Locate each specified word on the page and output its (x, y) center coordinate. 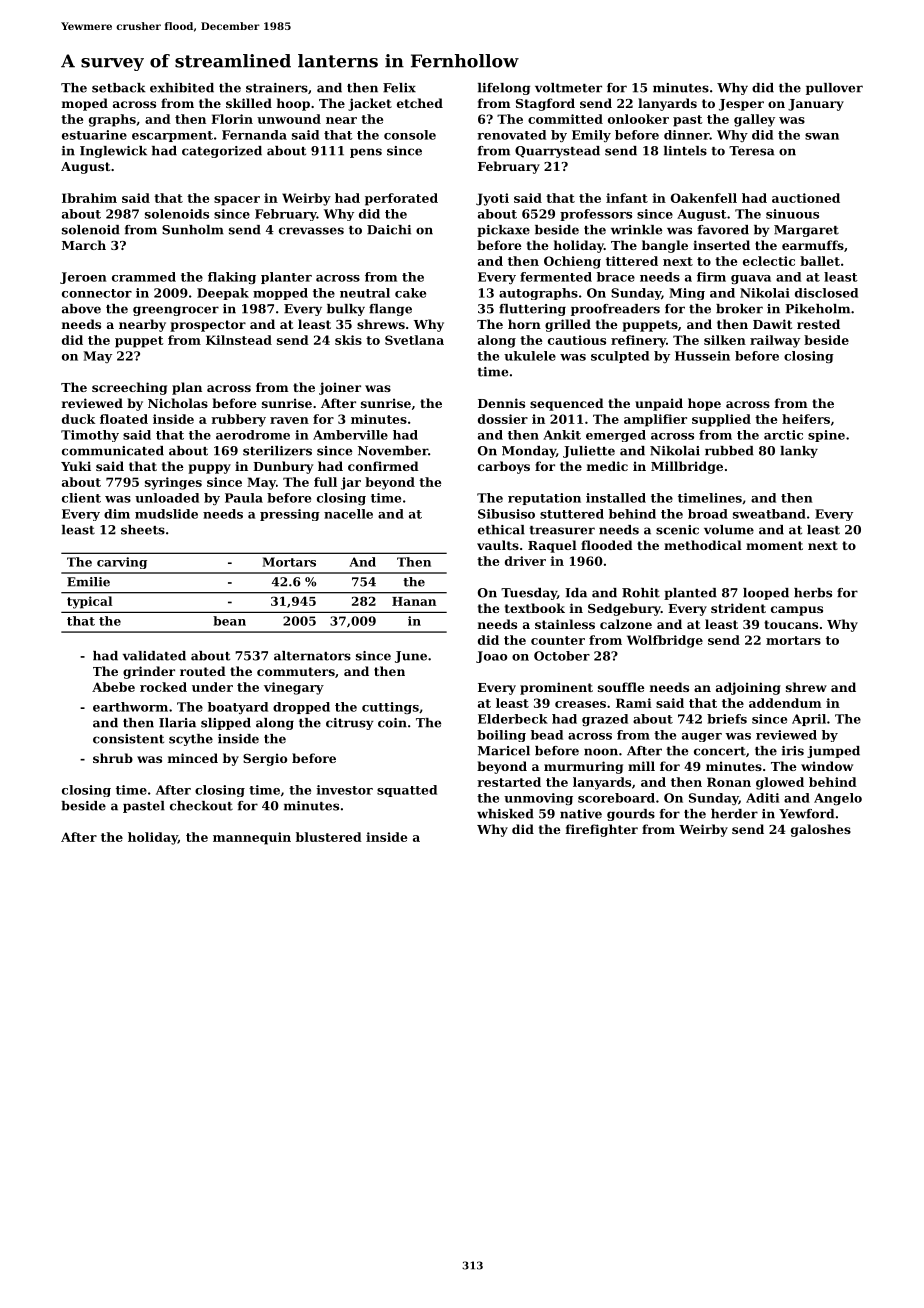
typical (89, 602)
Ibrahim (89, 198)
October (562, 656)
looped (766, 594)
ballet (820, 261)
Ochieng (572, 262)
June (411, 657)
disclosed (826, 293)
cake (410, 293)
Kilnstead (239, 340)
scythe (191, 740)
